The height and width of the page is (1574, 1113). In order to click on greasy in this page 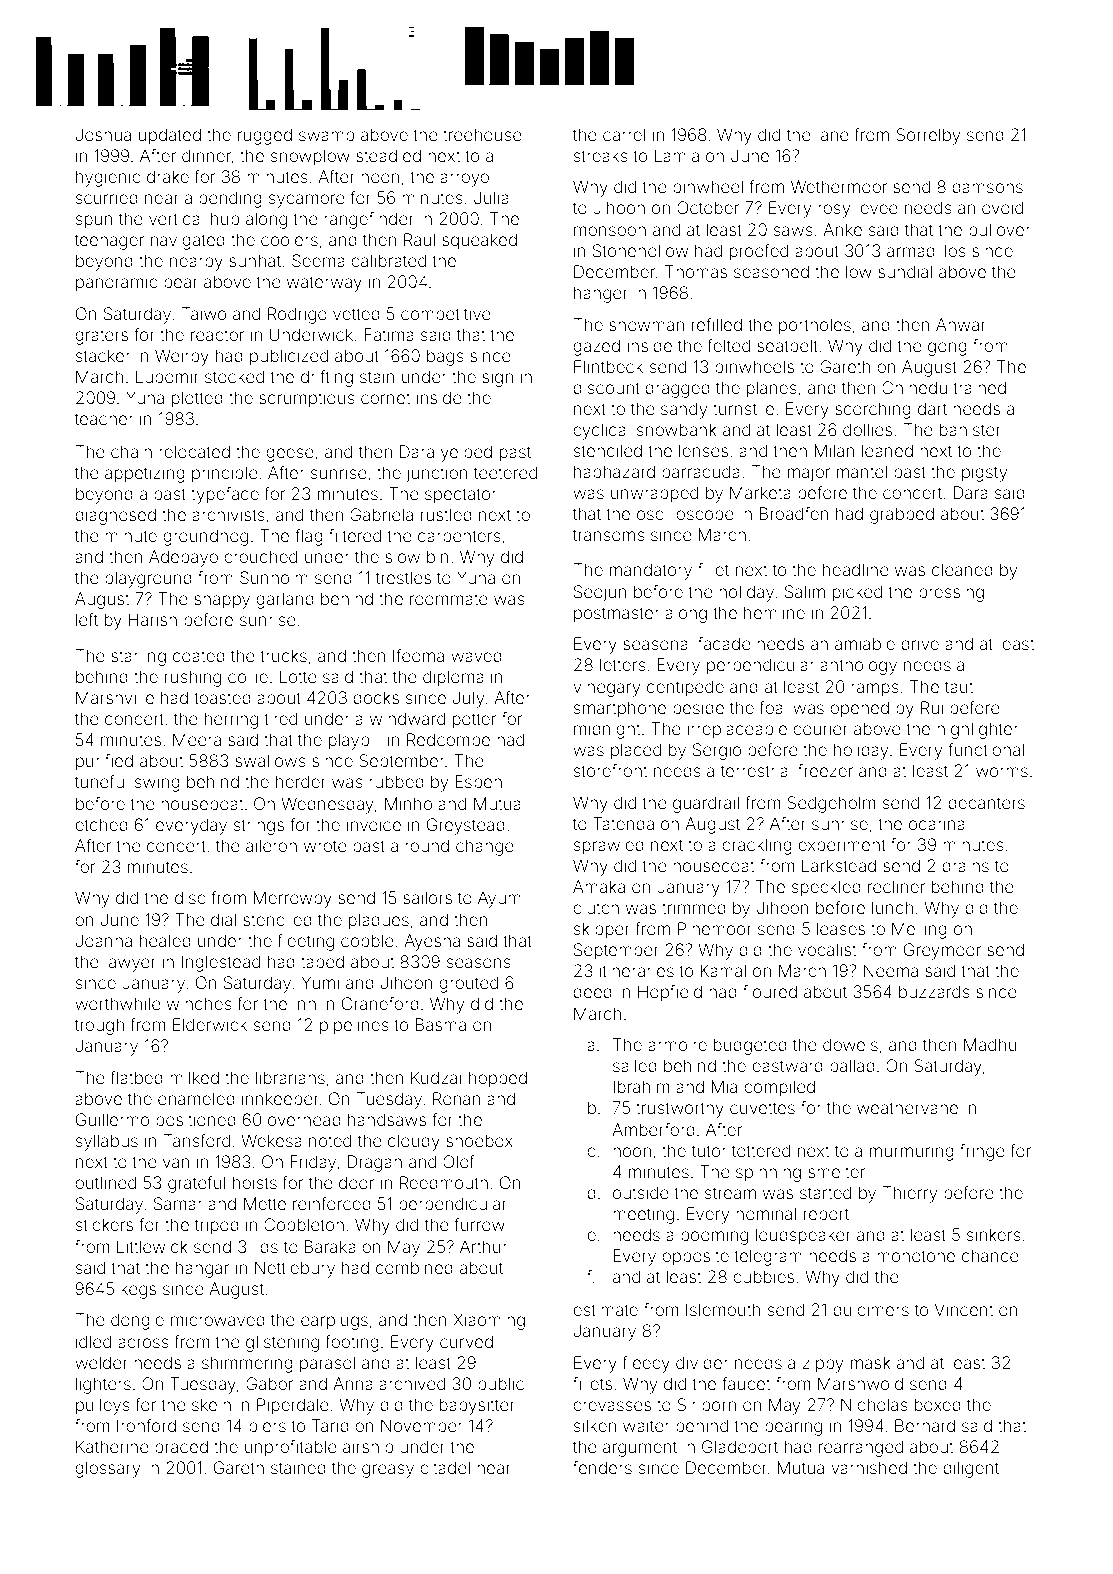, I will do `click(388, 1471)`.
